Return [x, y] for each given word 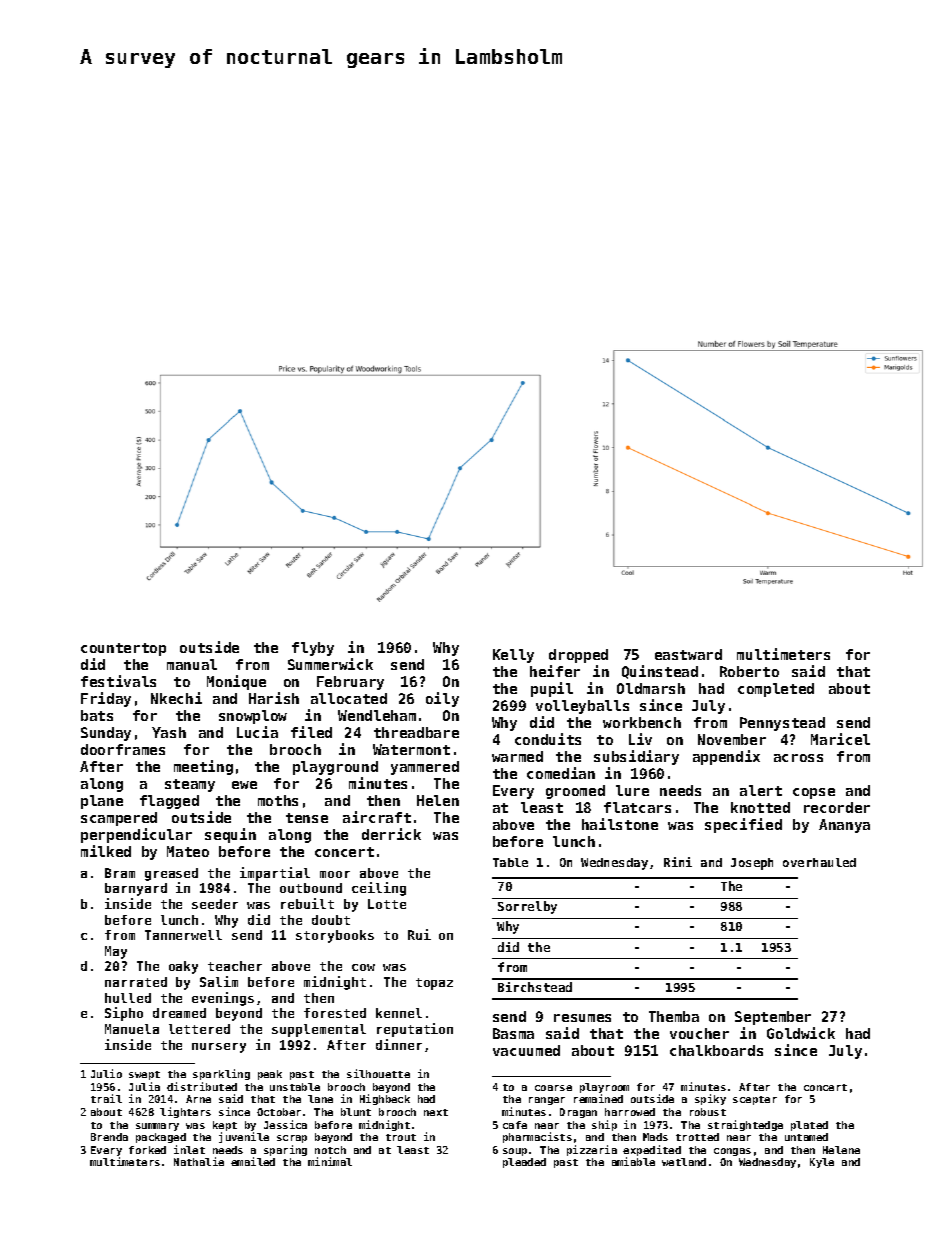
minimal [330, 1161]
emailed [253, 1161]
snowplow [253, 717]
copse [814, 793]
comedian [561, 773]
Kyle [822, 1163]
